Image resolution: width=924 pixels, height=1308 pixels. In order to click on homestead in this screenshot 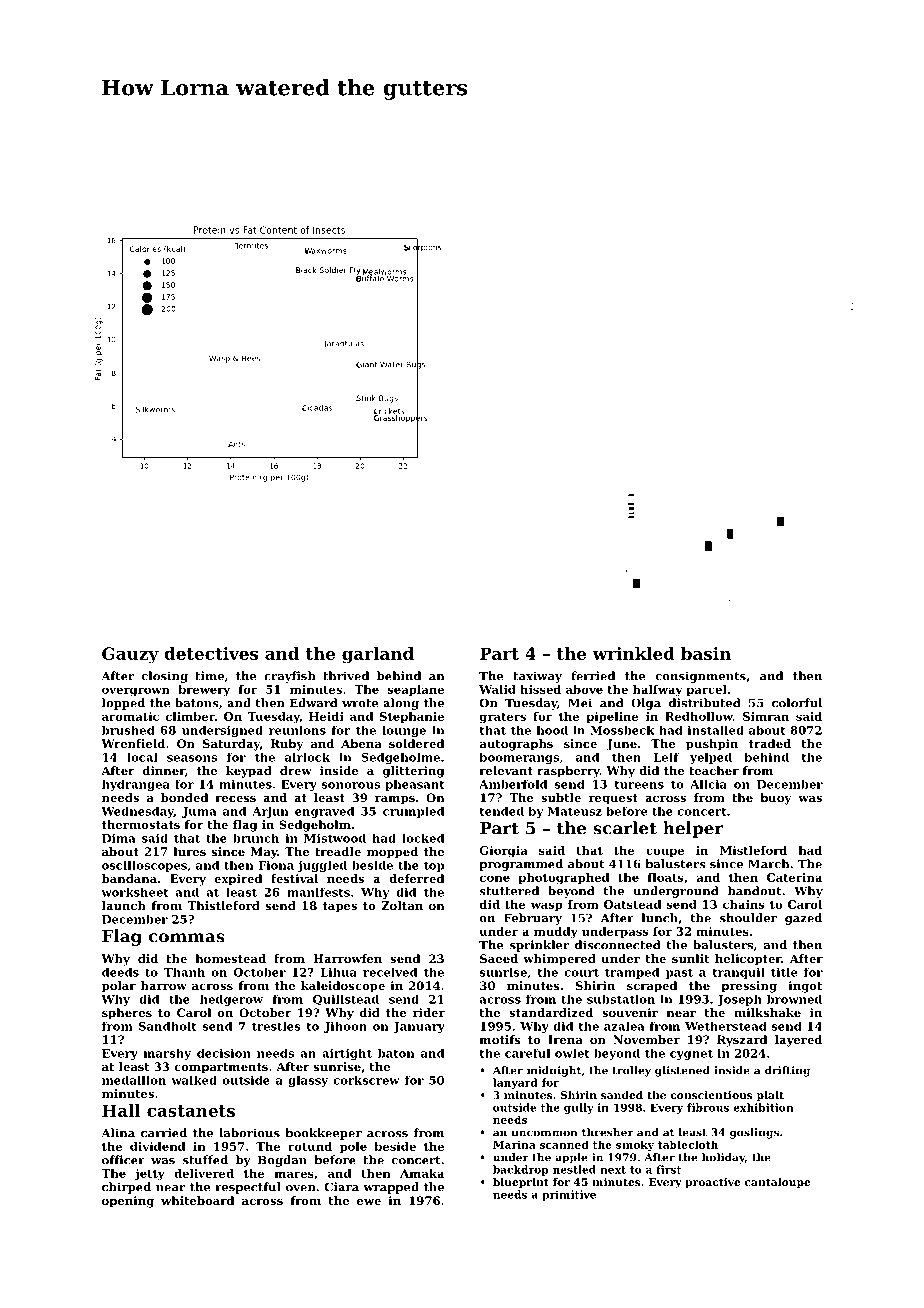, I will do `click(230, 958)`.
